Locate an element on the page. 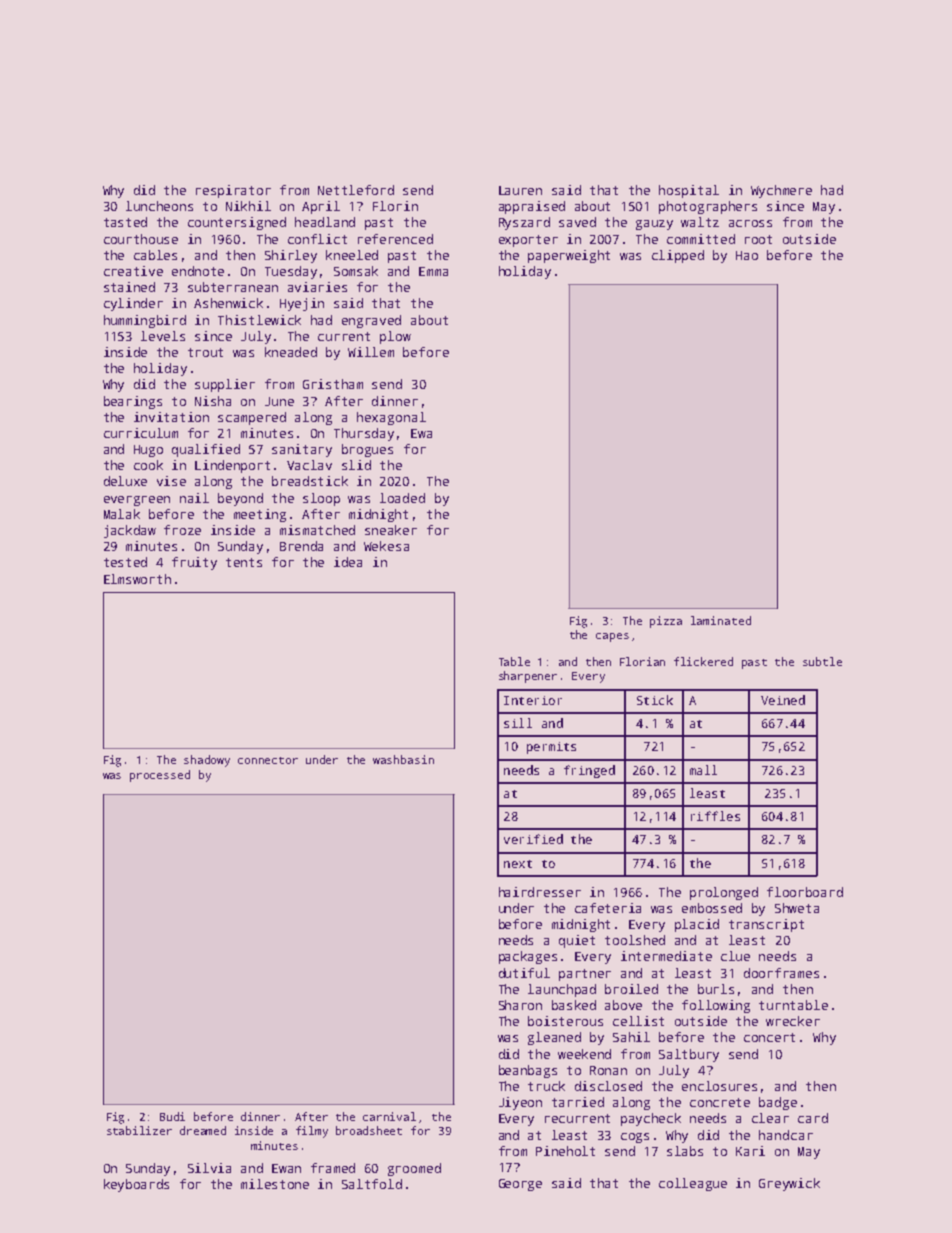  laminated is located at coordinates (721, 620).
